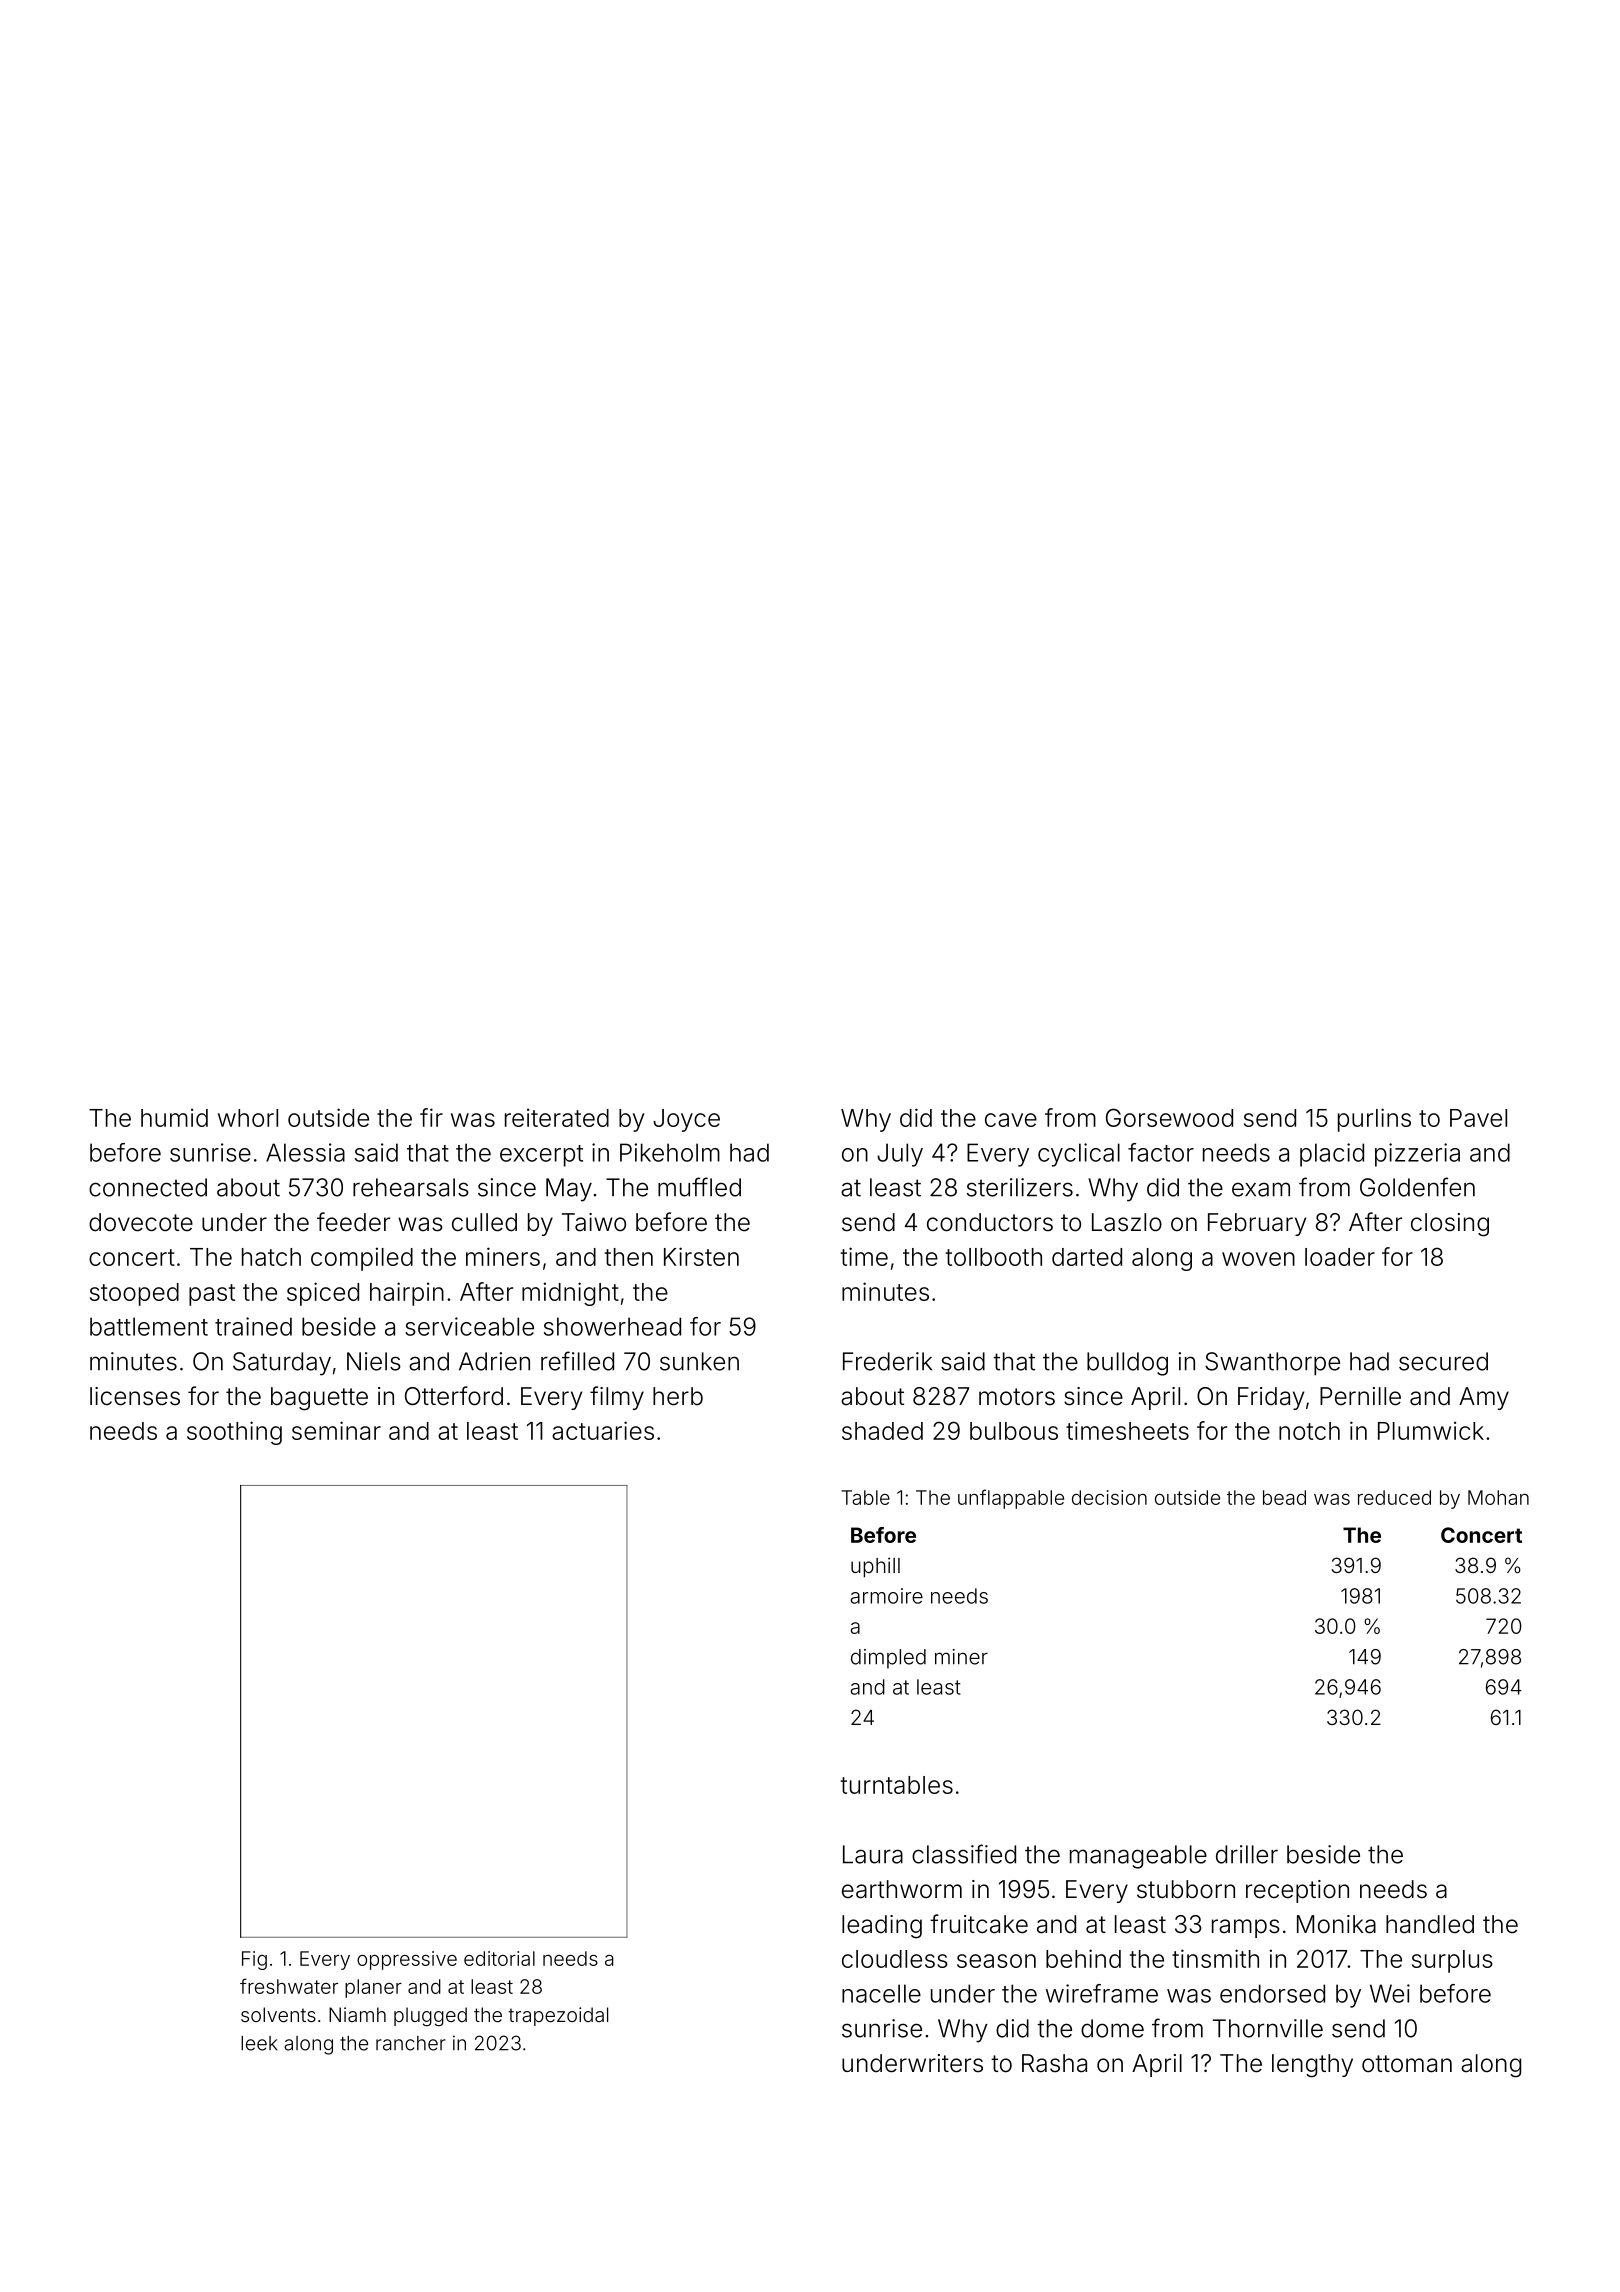 This screenshot has height=2292, width=1620. Describe the element at coordinates (1407, 2064) in the screenshot. I see `ottoman` at that location.
